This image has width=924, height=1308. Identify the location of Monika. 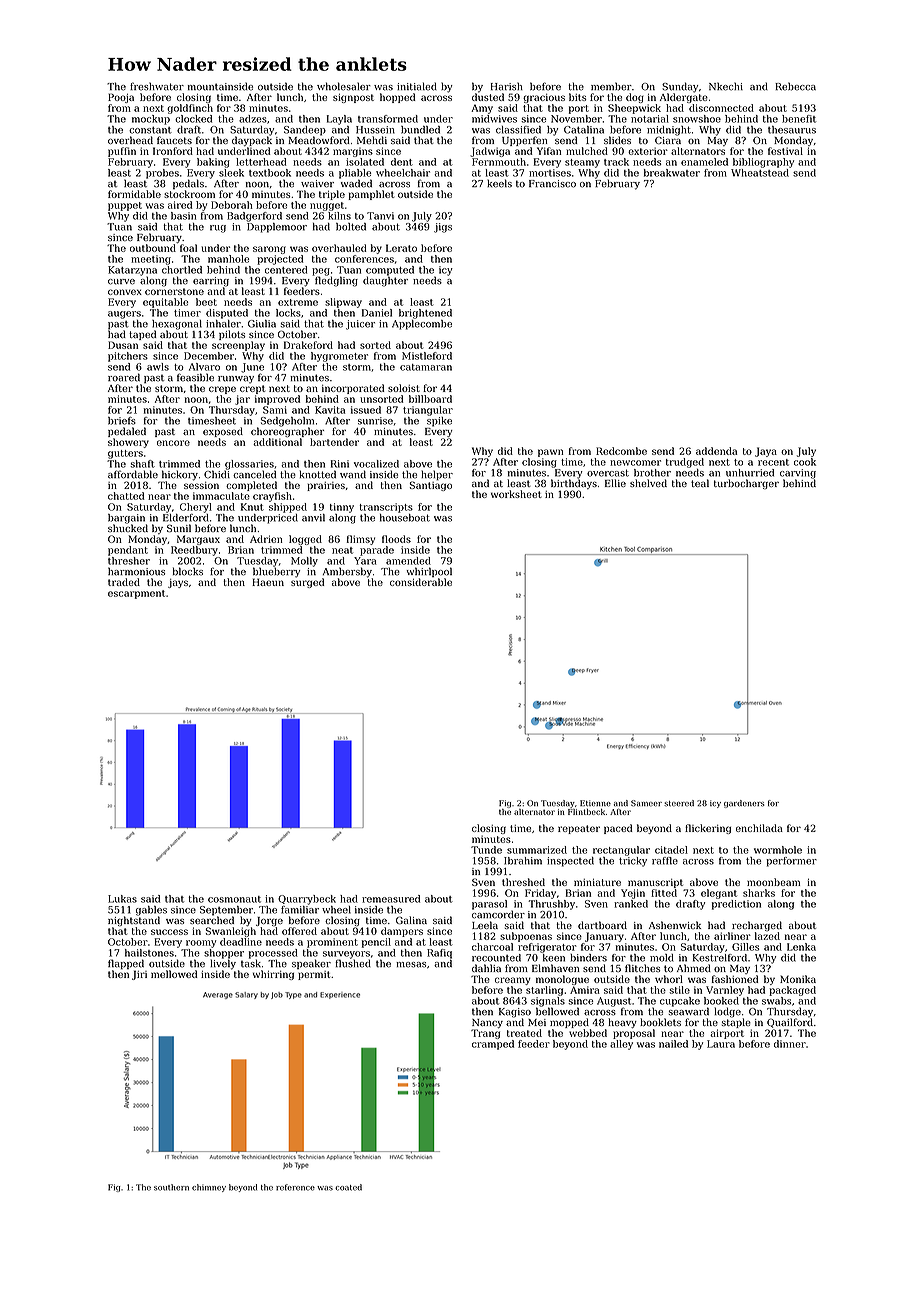
(798, 979).
